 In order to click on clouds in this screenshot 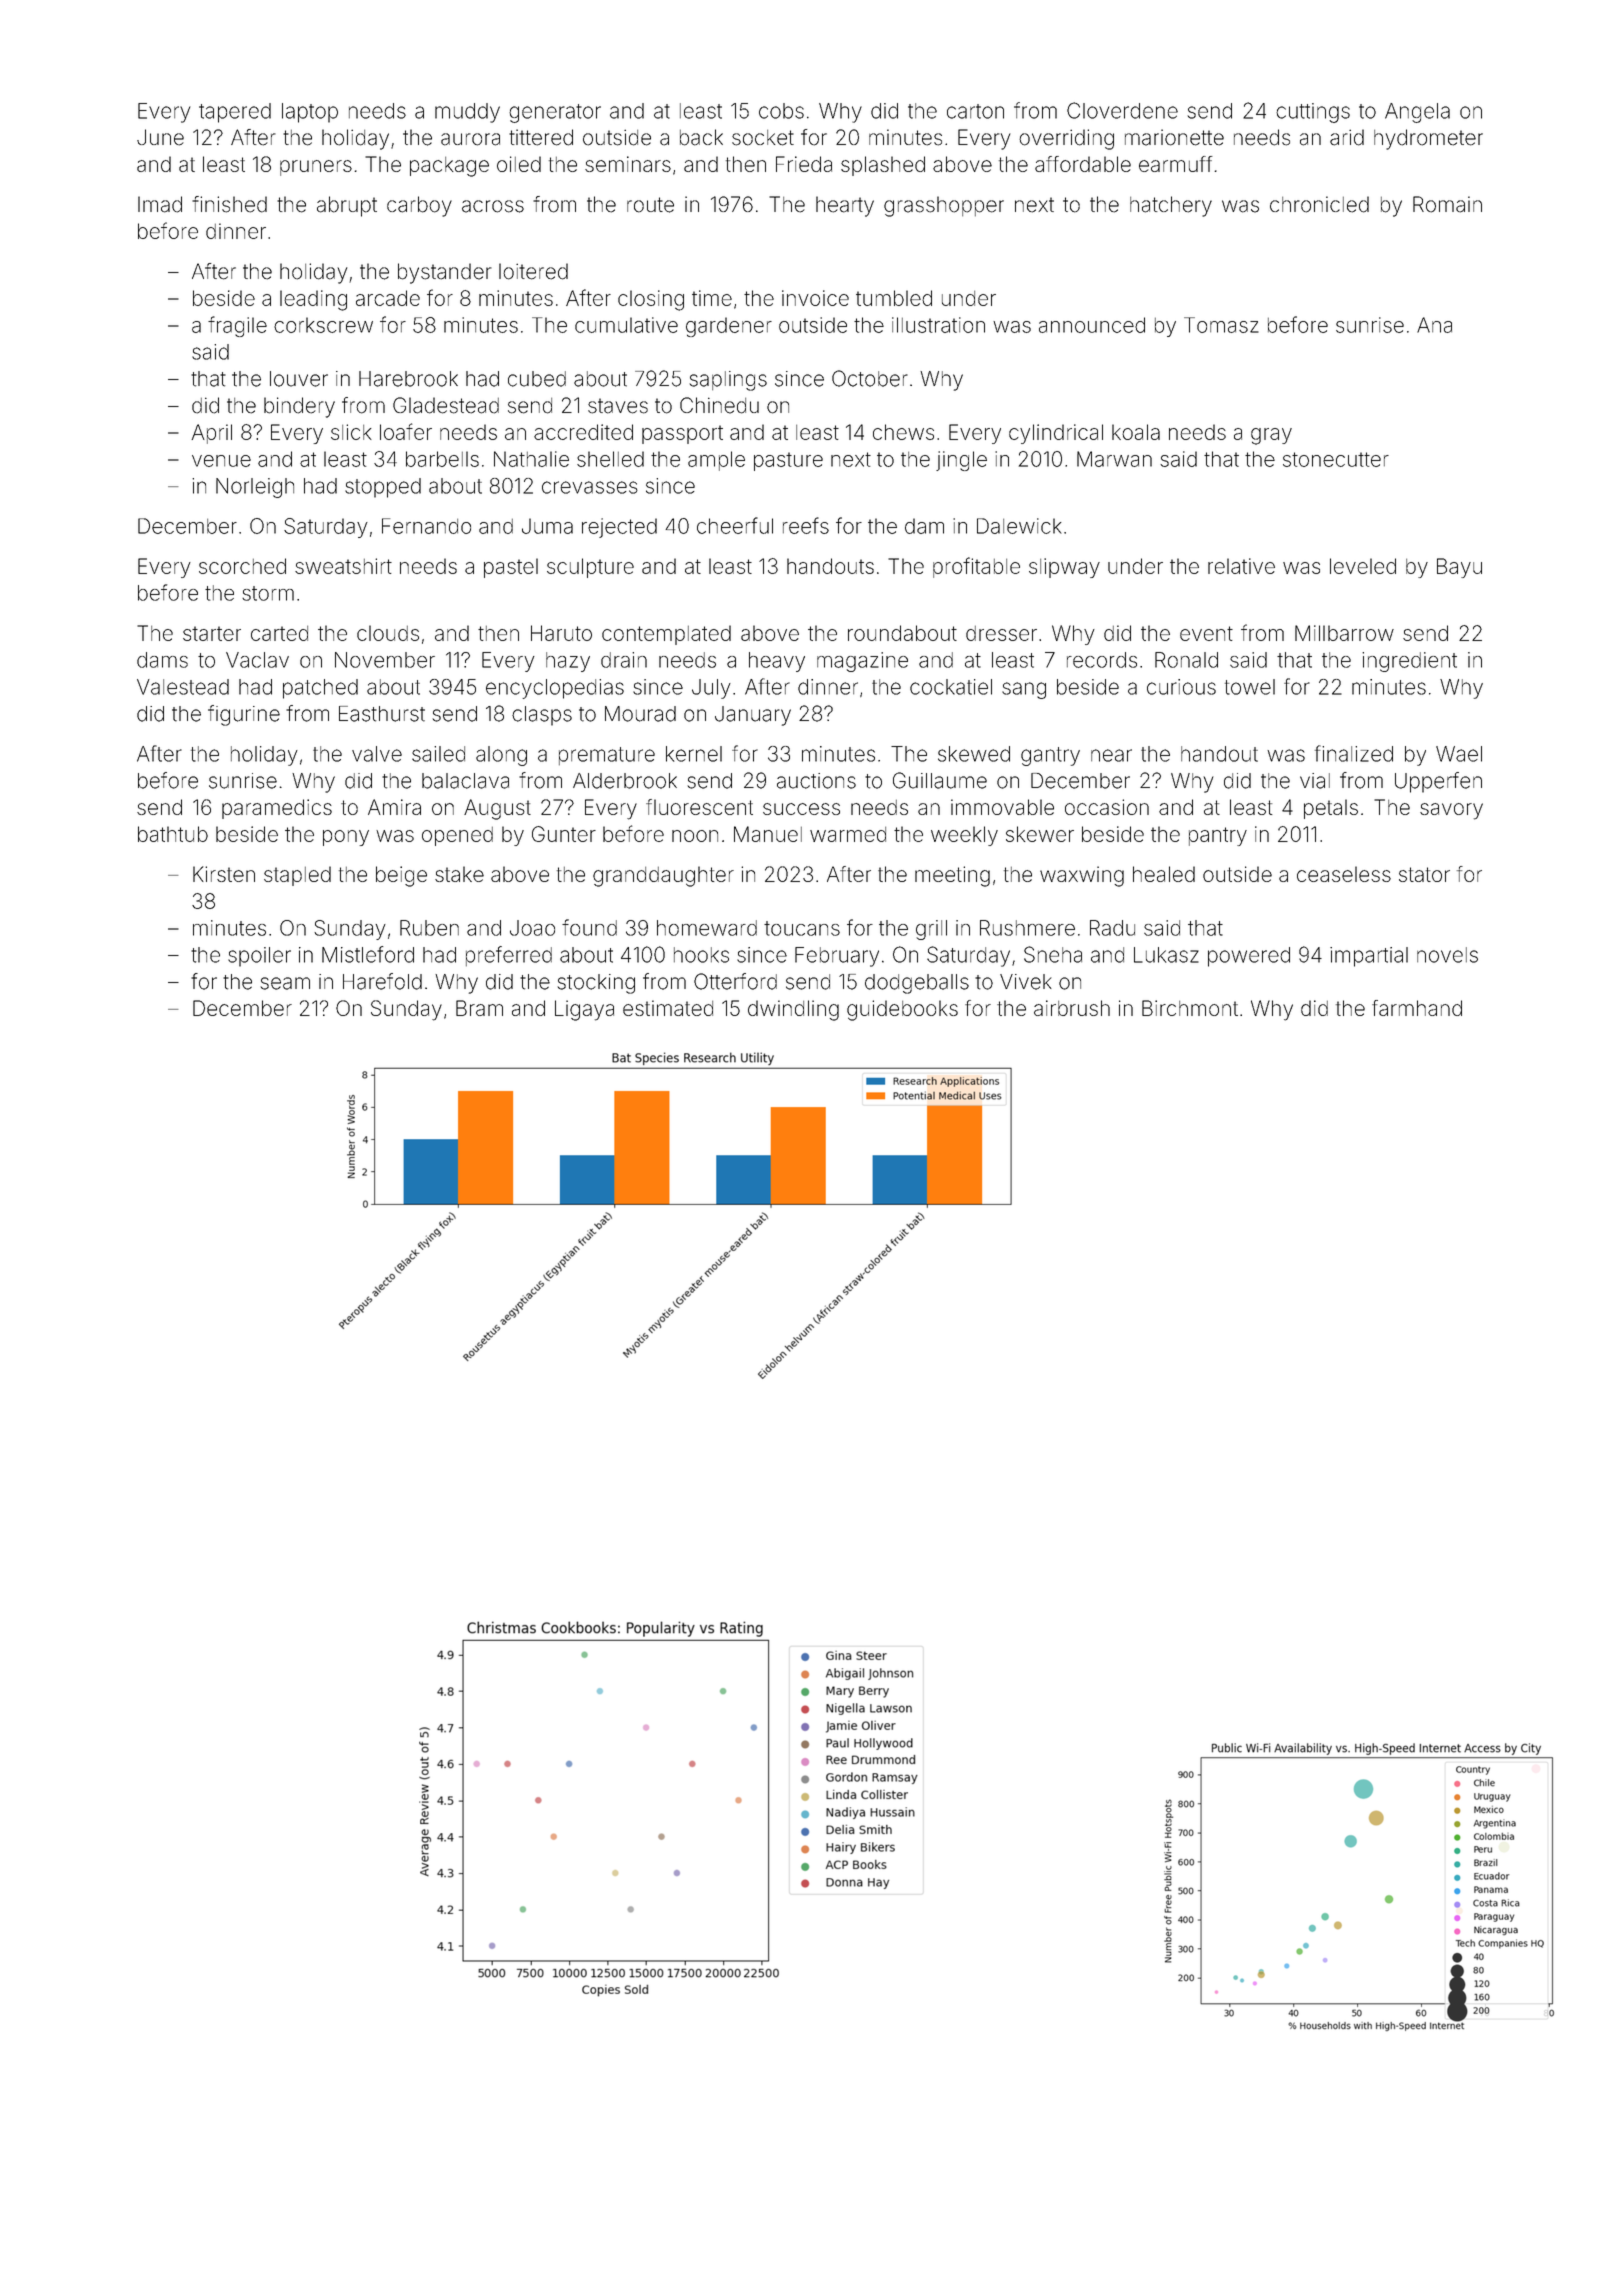, I will do `click(388, 633)`.
